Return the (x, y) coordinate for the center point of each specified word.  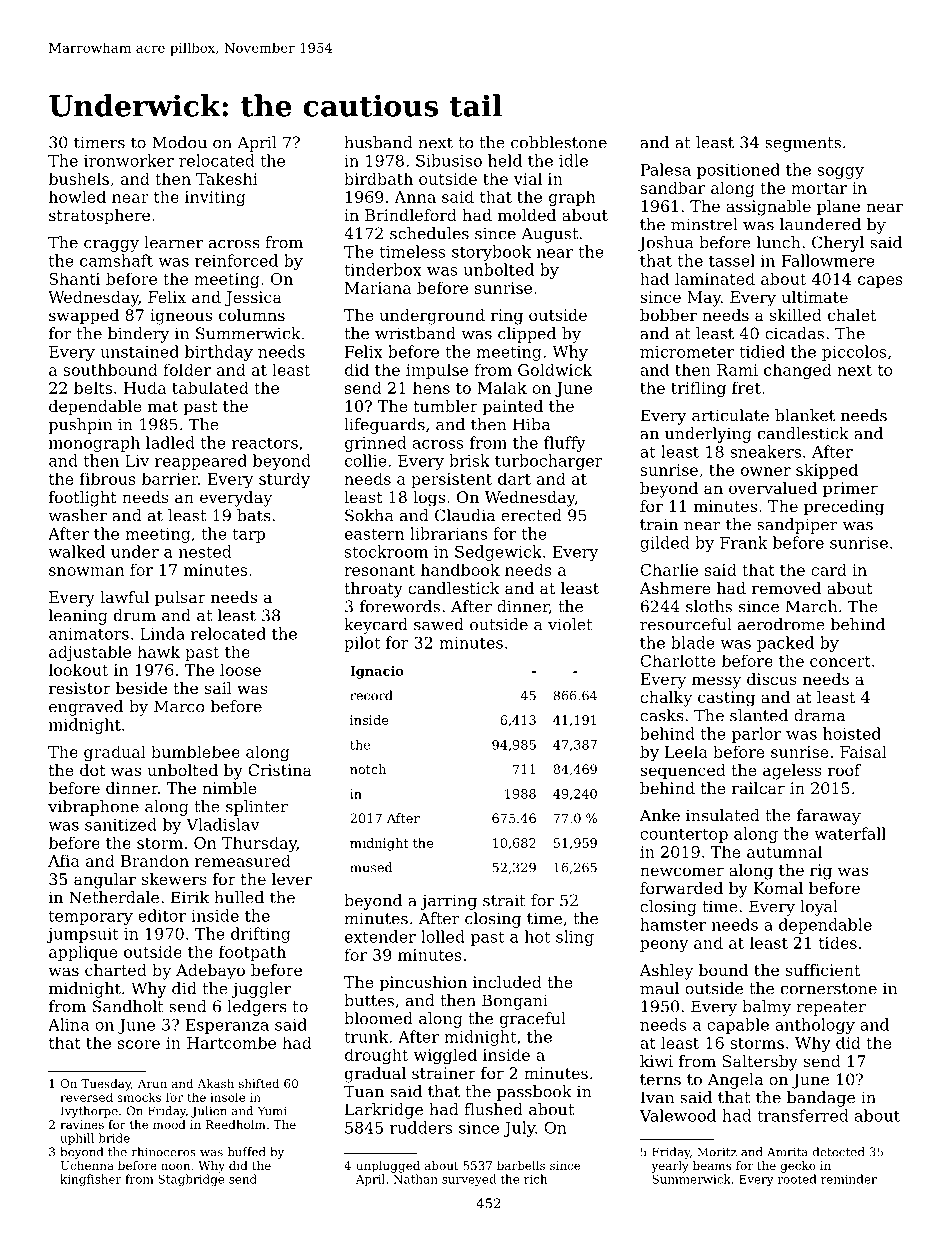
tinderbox (383, 269)
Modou (179, 142)
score (139, 1044)
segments (803, 144)
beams (712, 1165)
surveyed (469, 1180)
